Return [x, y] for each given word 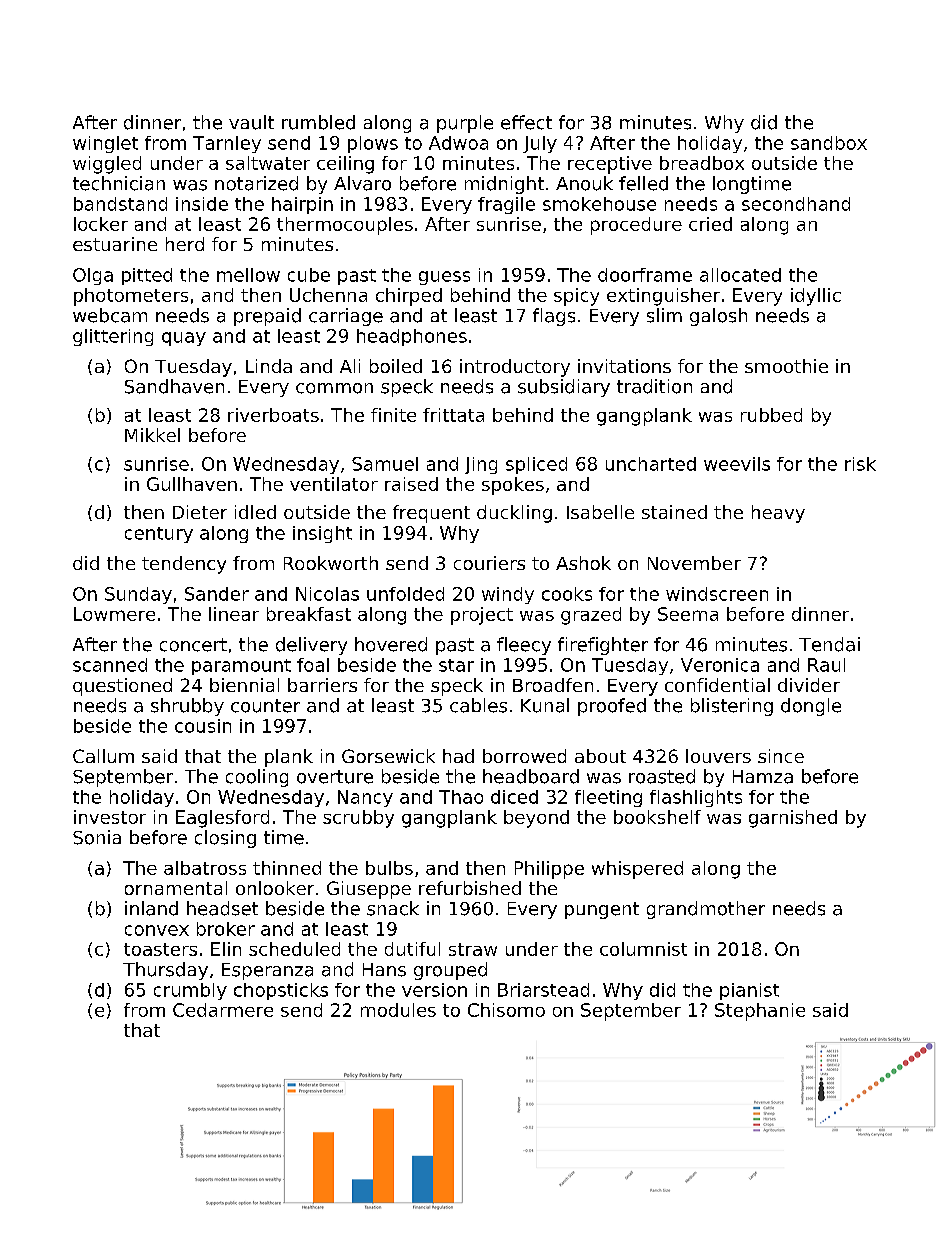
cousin [203, 726]
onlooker [275, 888]
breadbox [702, 163]
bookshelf [657, 817]
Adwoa [458, 143]
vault [251, 122]
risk [860, 464]
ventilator [334, 484]
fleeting [608, 798]
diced [514, 797]
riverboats [273, 415]
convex [157, 930]
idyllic [816, 297]
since [781, 756]
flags [554, 317]
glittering [113, 337]
